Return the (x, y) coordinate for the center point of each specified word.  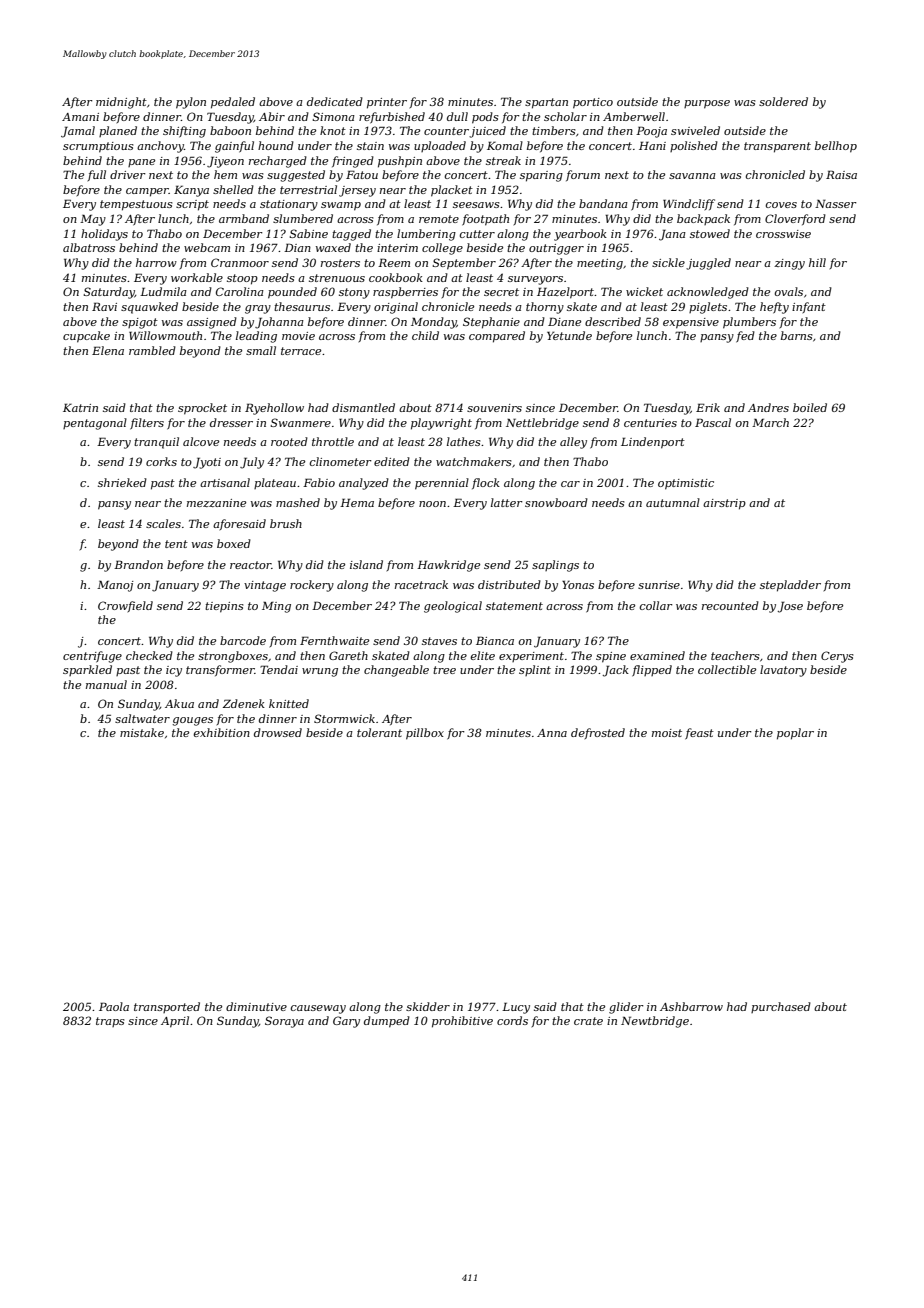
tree (444, 670)
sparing (541, 176)
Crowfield (125, 606)
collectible (727, 669)
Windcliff (689, 204)
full (97, 175)
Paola (114, 1006)
